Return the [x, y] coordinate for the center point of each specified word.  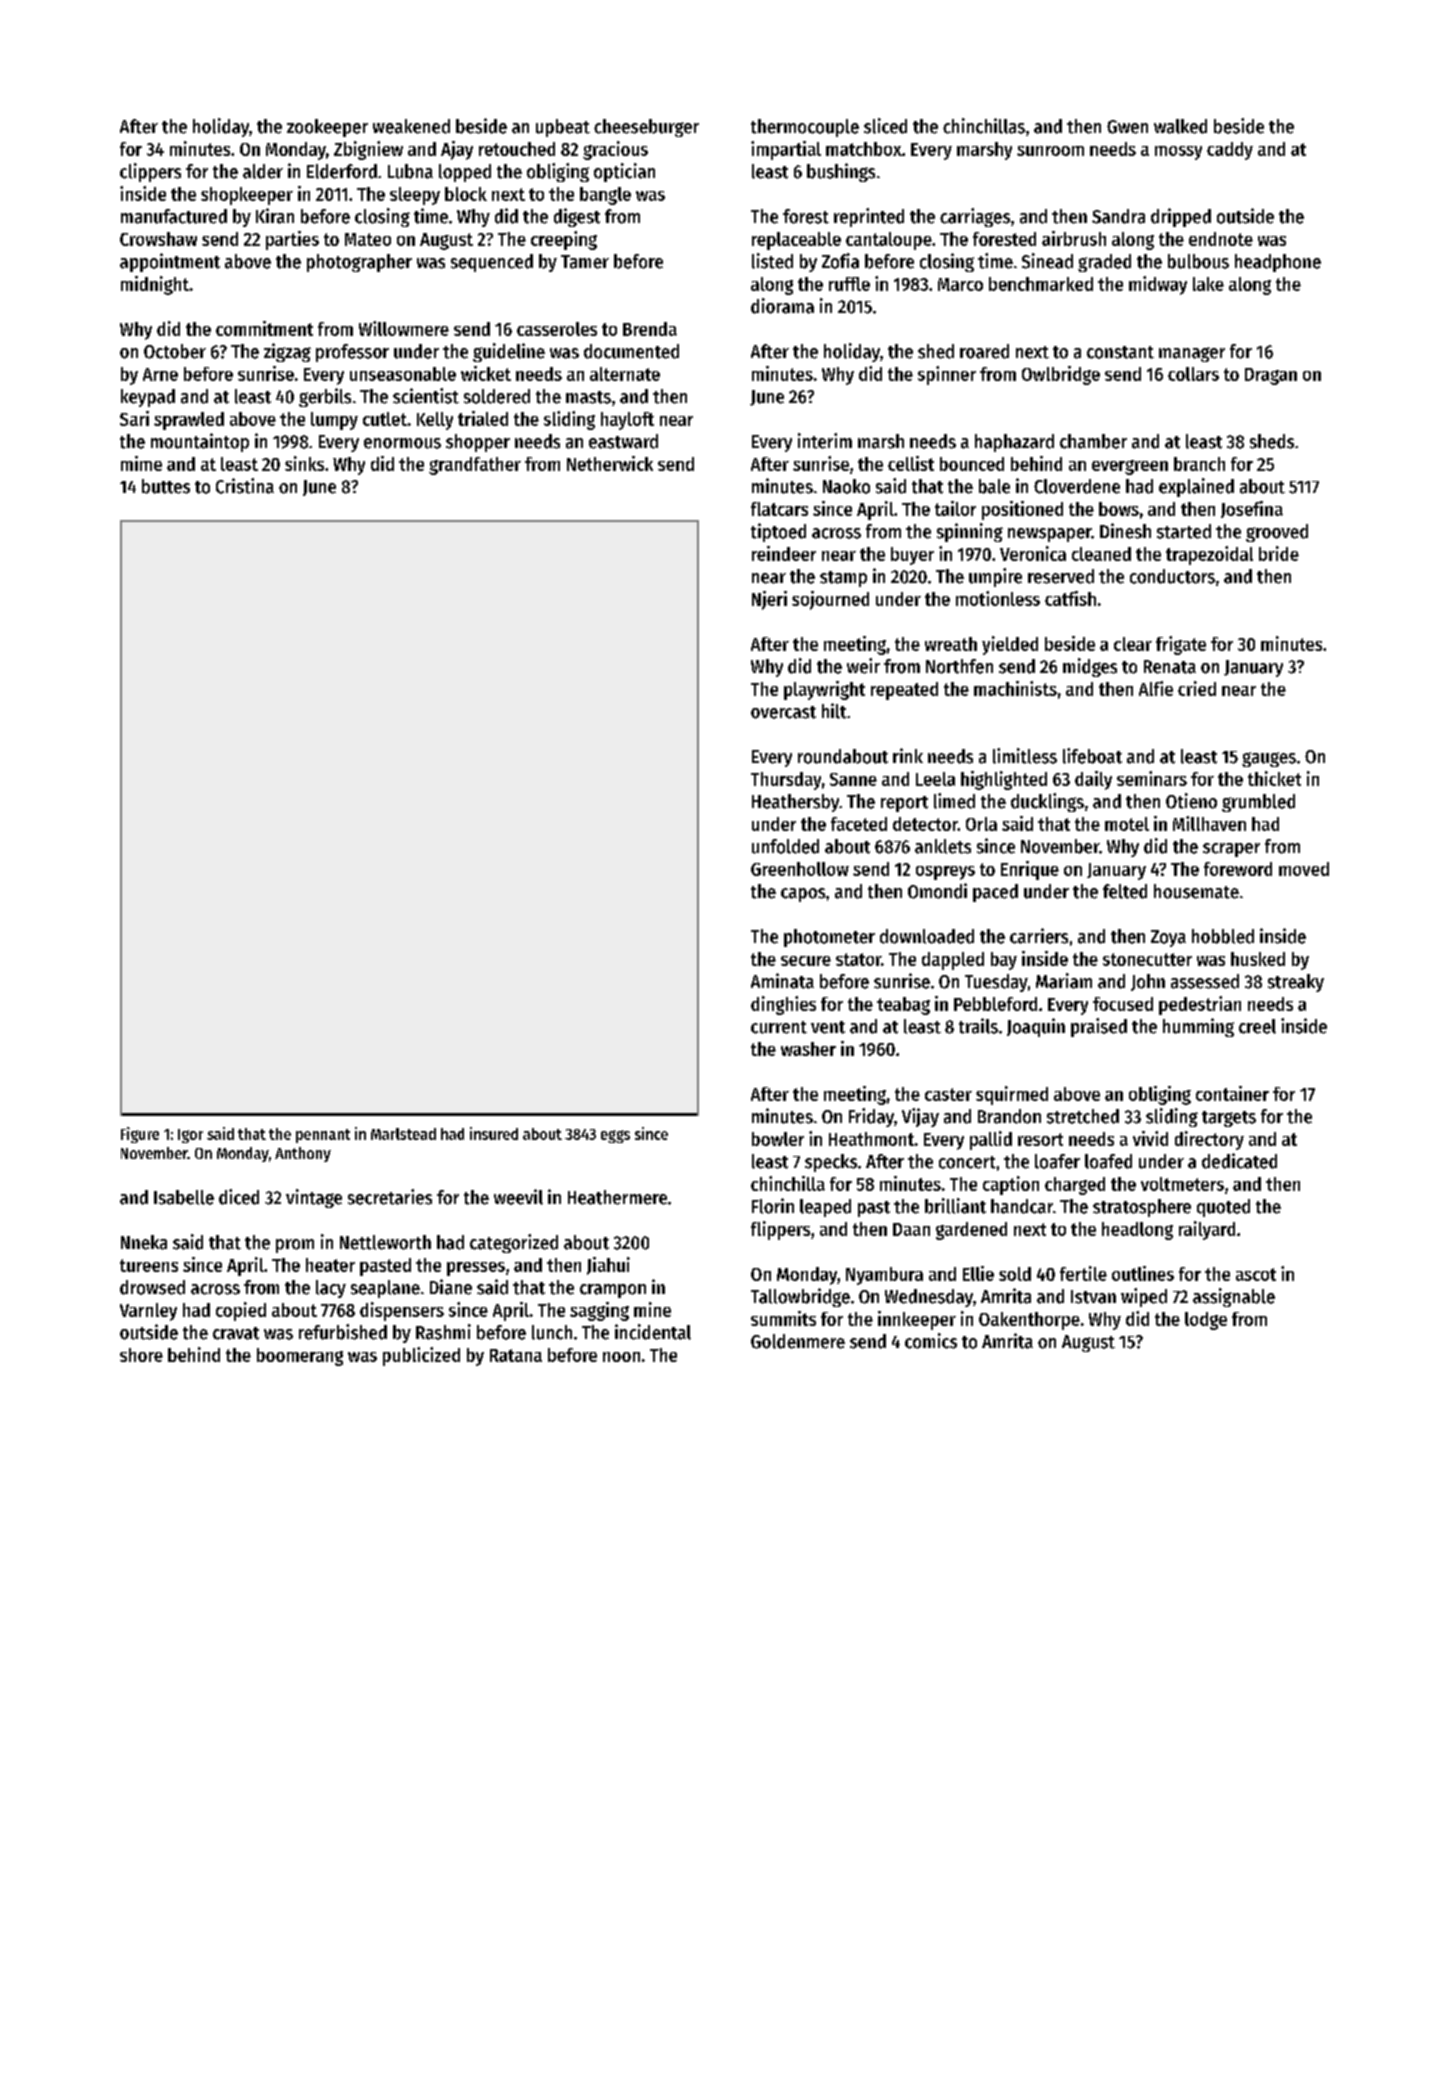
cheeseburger [646, 128]
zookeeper [327, 128]
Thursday [786, 781]
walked [1180, 126]
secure [806, 961]
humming [1198, 1027]
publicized [421, 1356]
